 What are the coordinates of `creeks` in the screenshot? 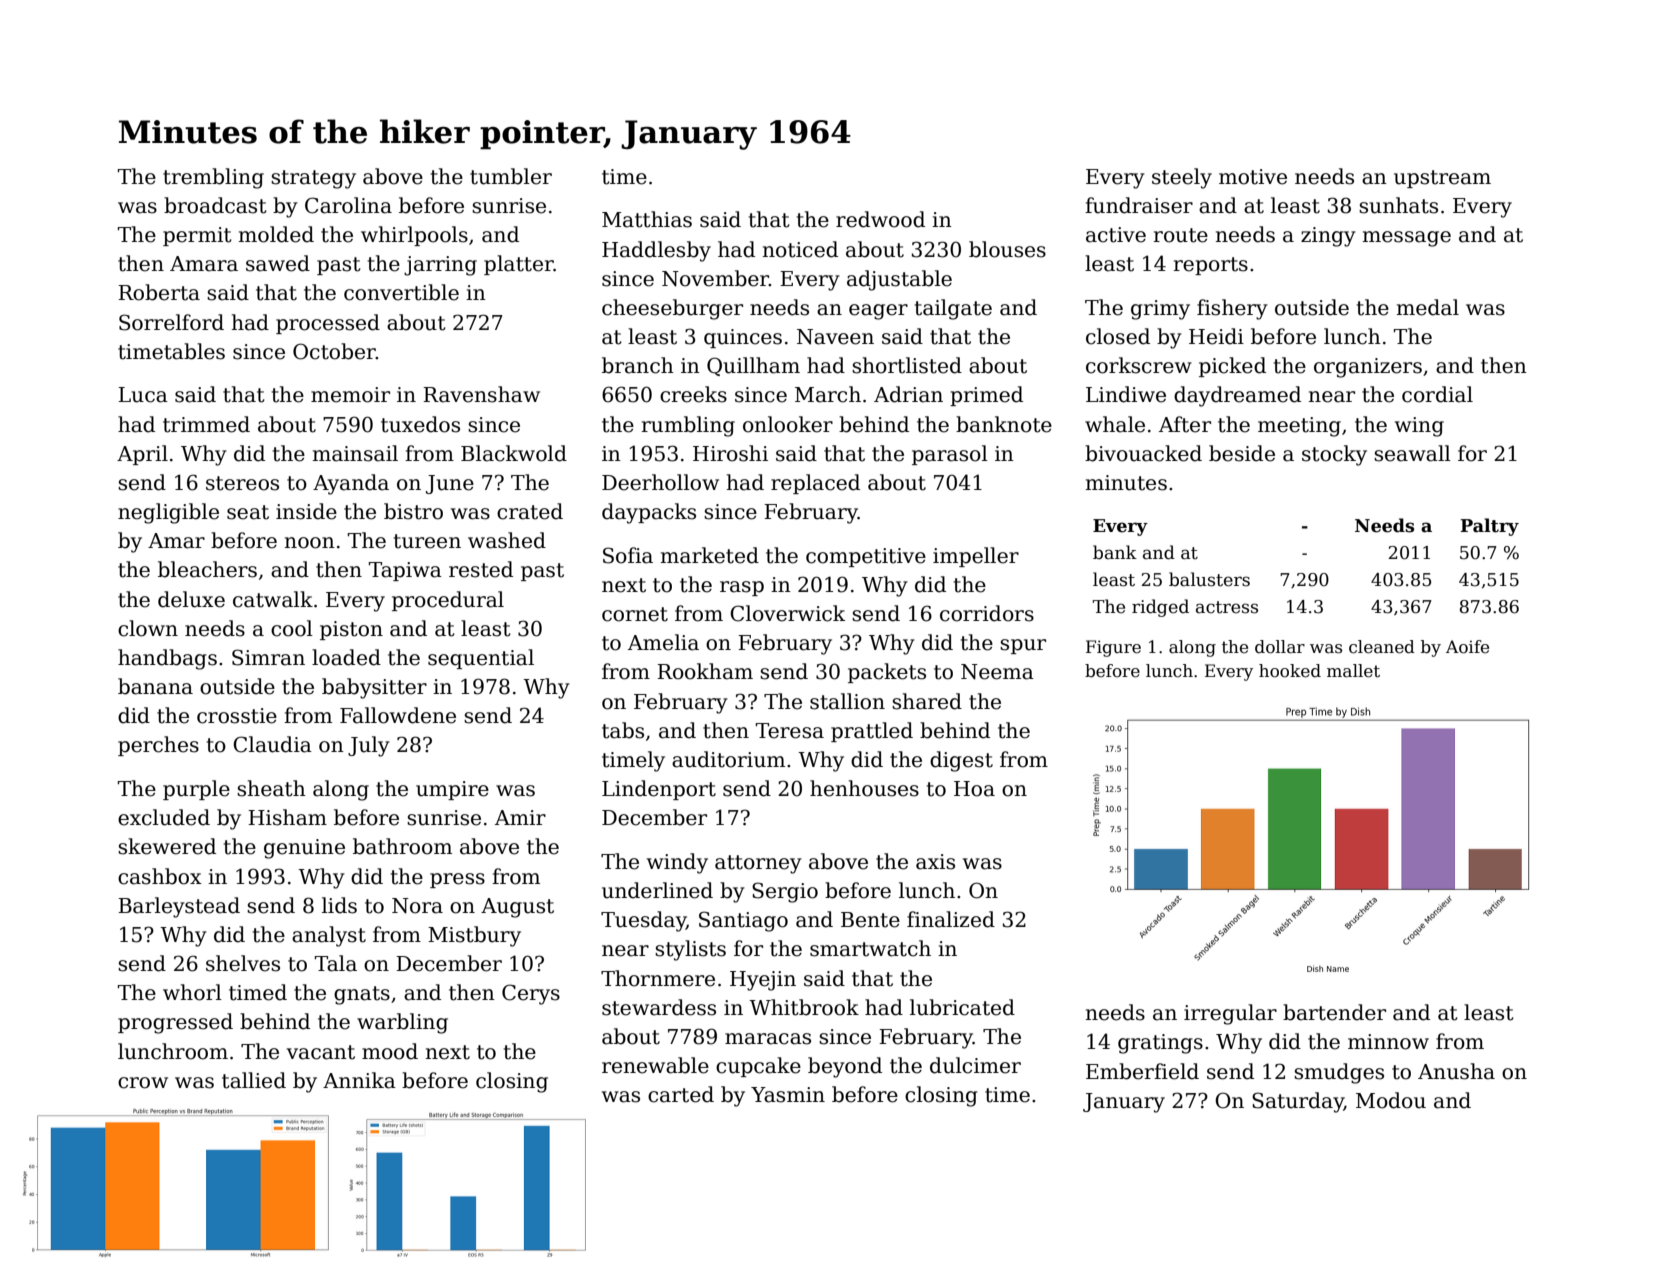 It's located at (693, 394).
